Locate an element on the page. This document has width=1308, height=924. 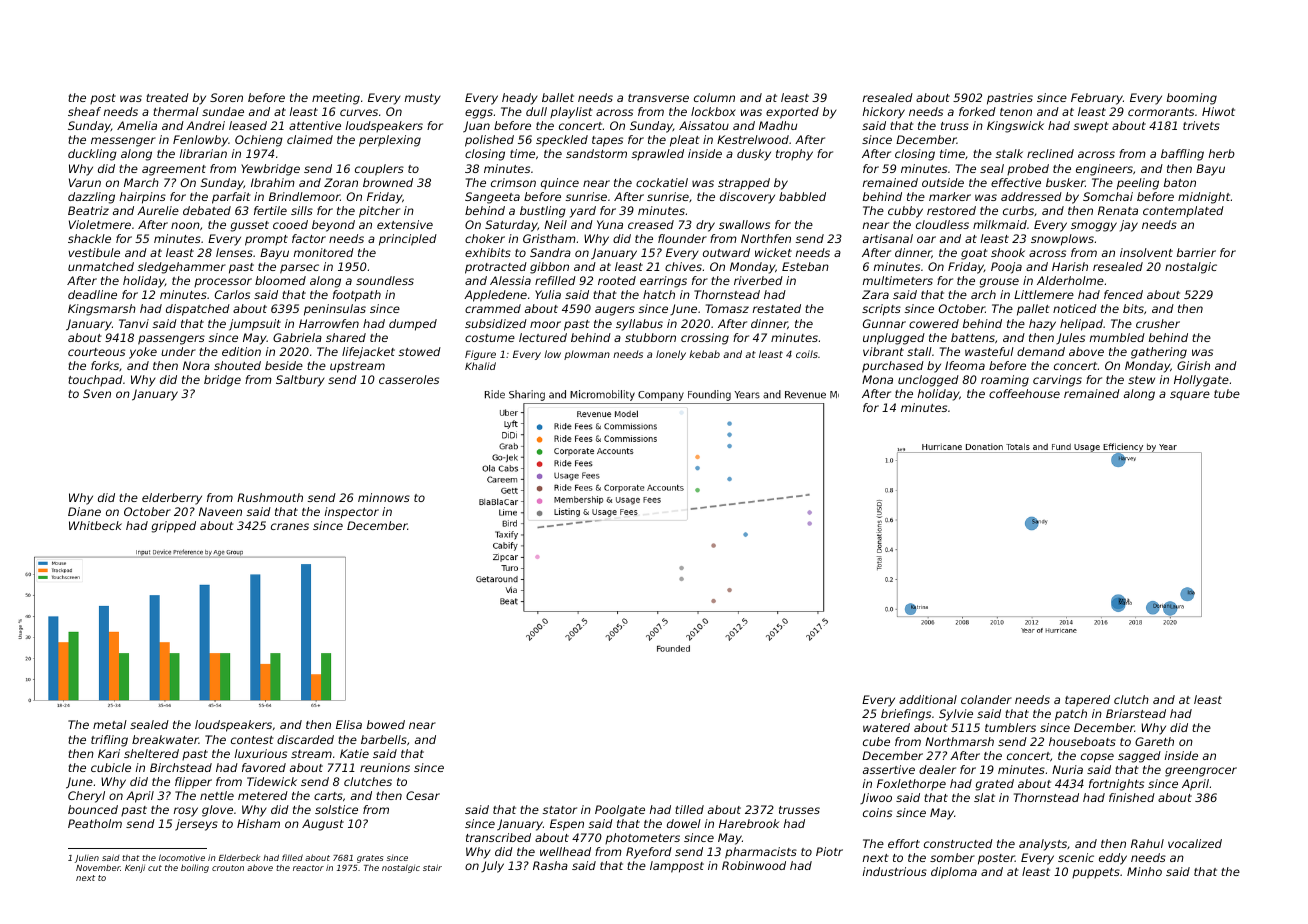
crouton is located at coordinates (228, 868).
